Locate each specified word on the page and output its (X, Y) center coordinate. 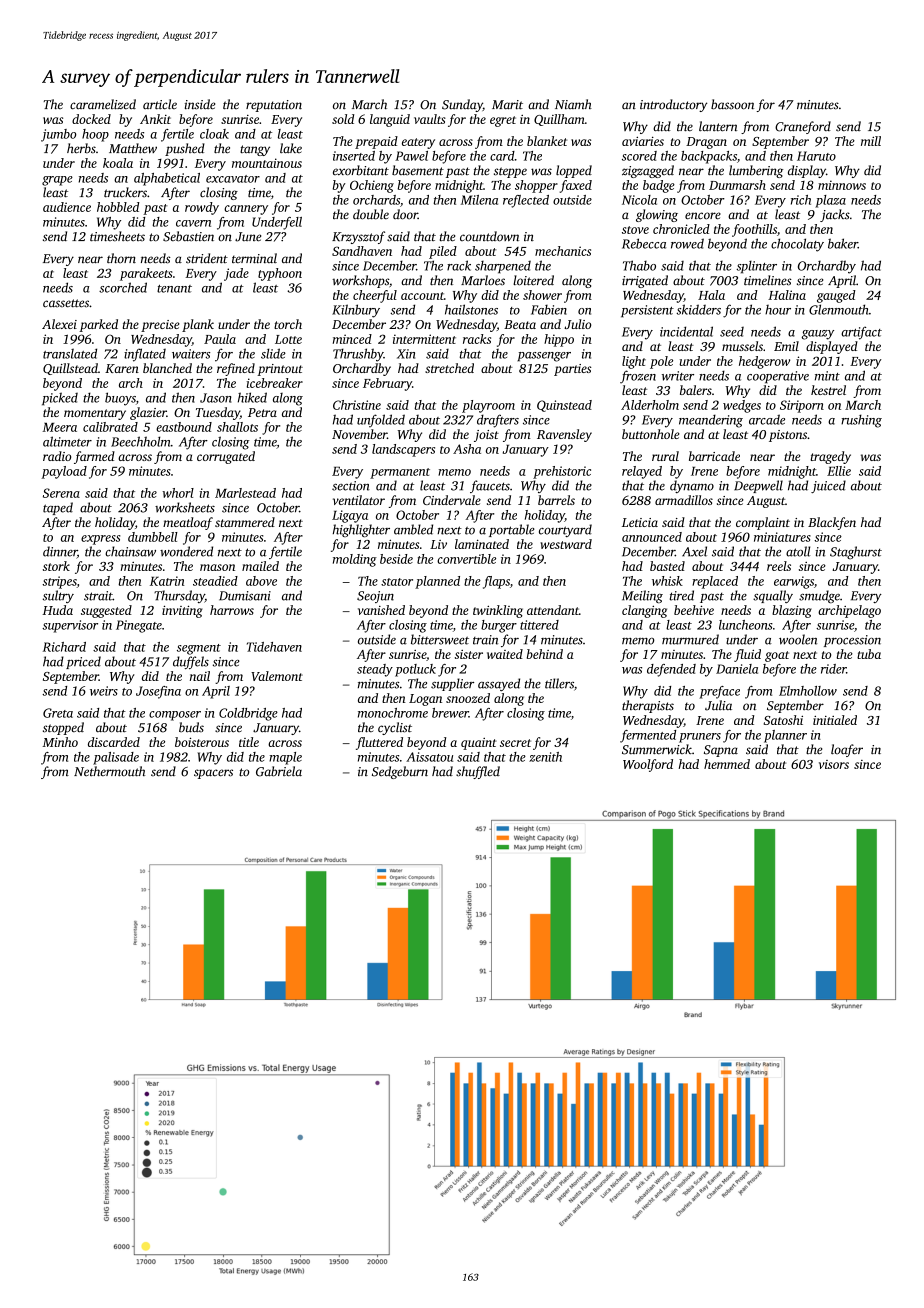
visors (834, 764)
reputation (274, 106)
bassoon (732, 104)
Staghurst (856, 552)
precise (160, 326)
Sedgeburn (400, 772)
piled (443, 252)
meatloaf (188, 523)
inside (200, 104)
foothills (754, 230)
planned (437, 582)
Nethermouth (109, 771)
